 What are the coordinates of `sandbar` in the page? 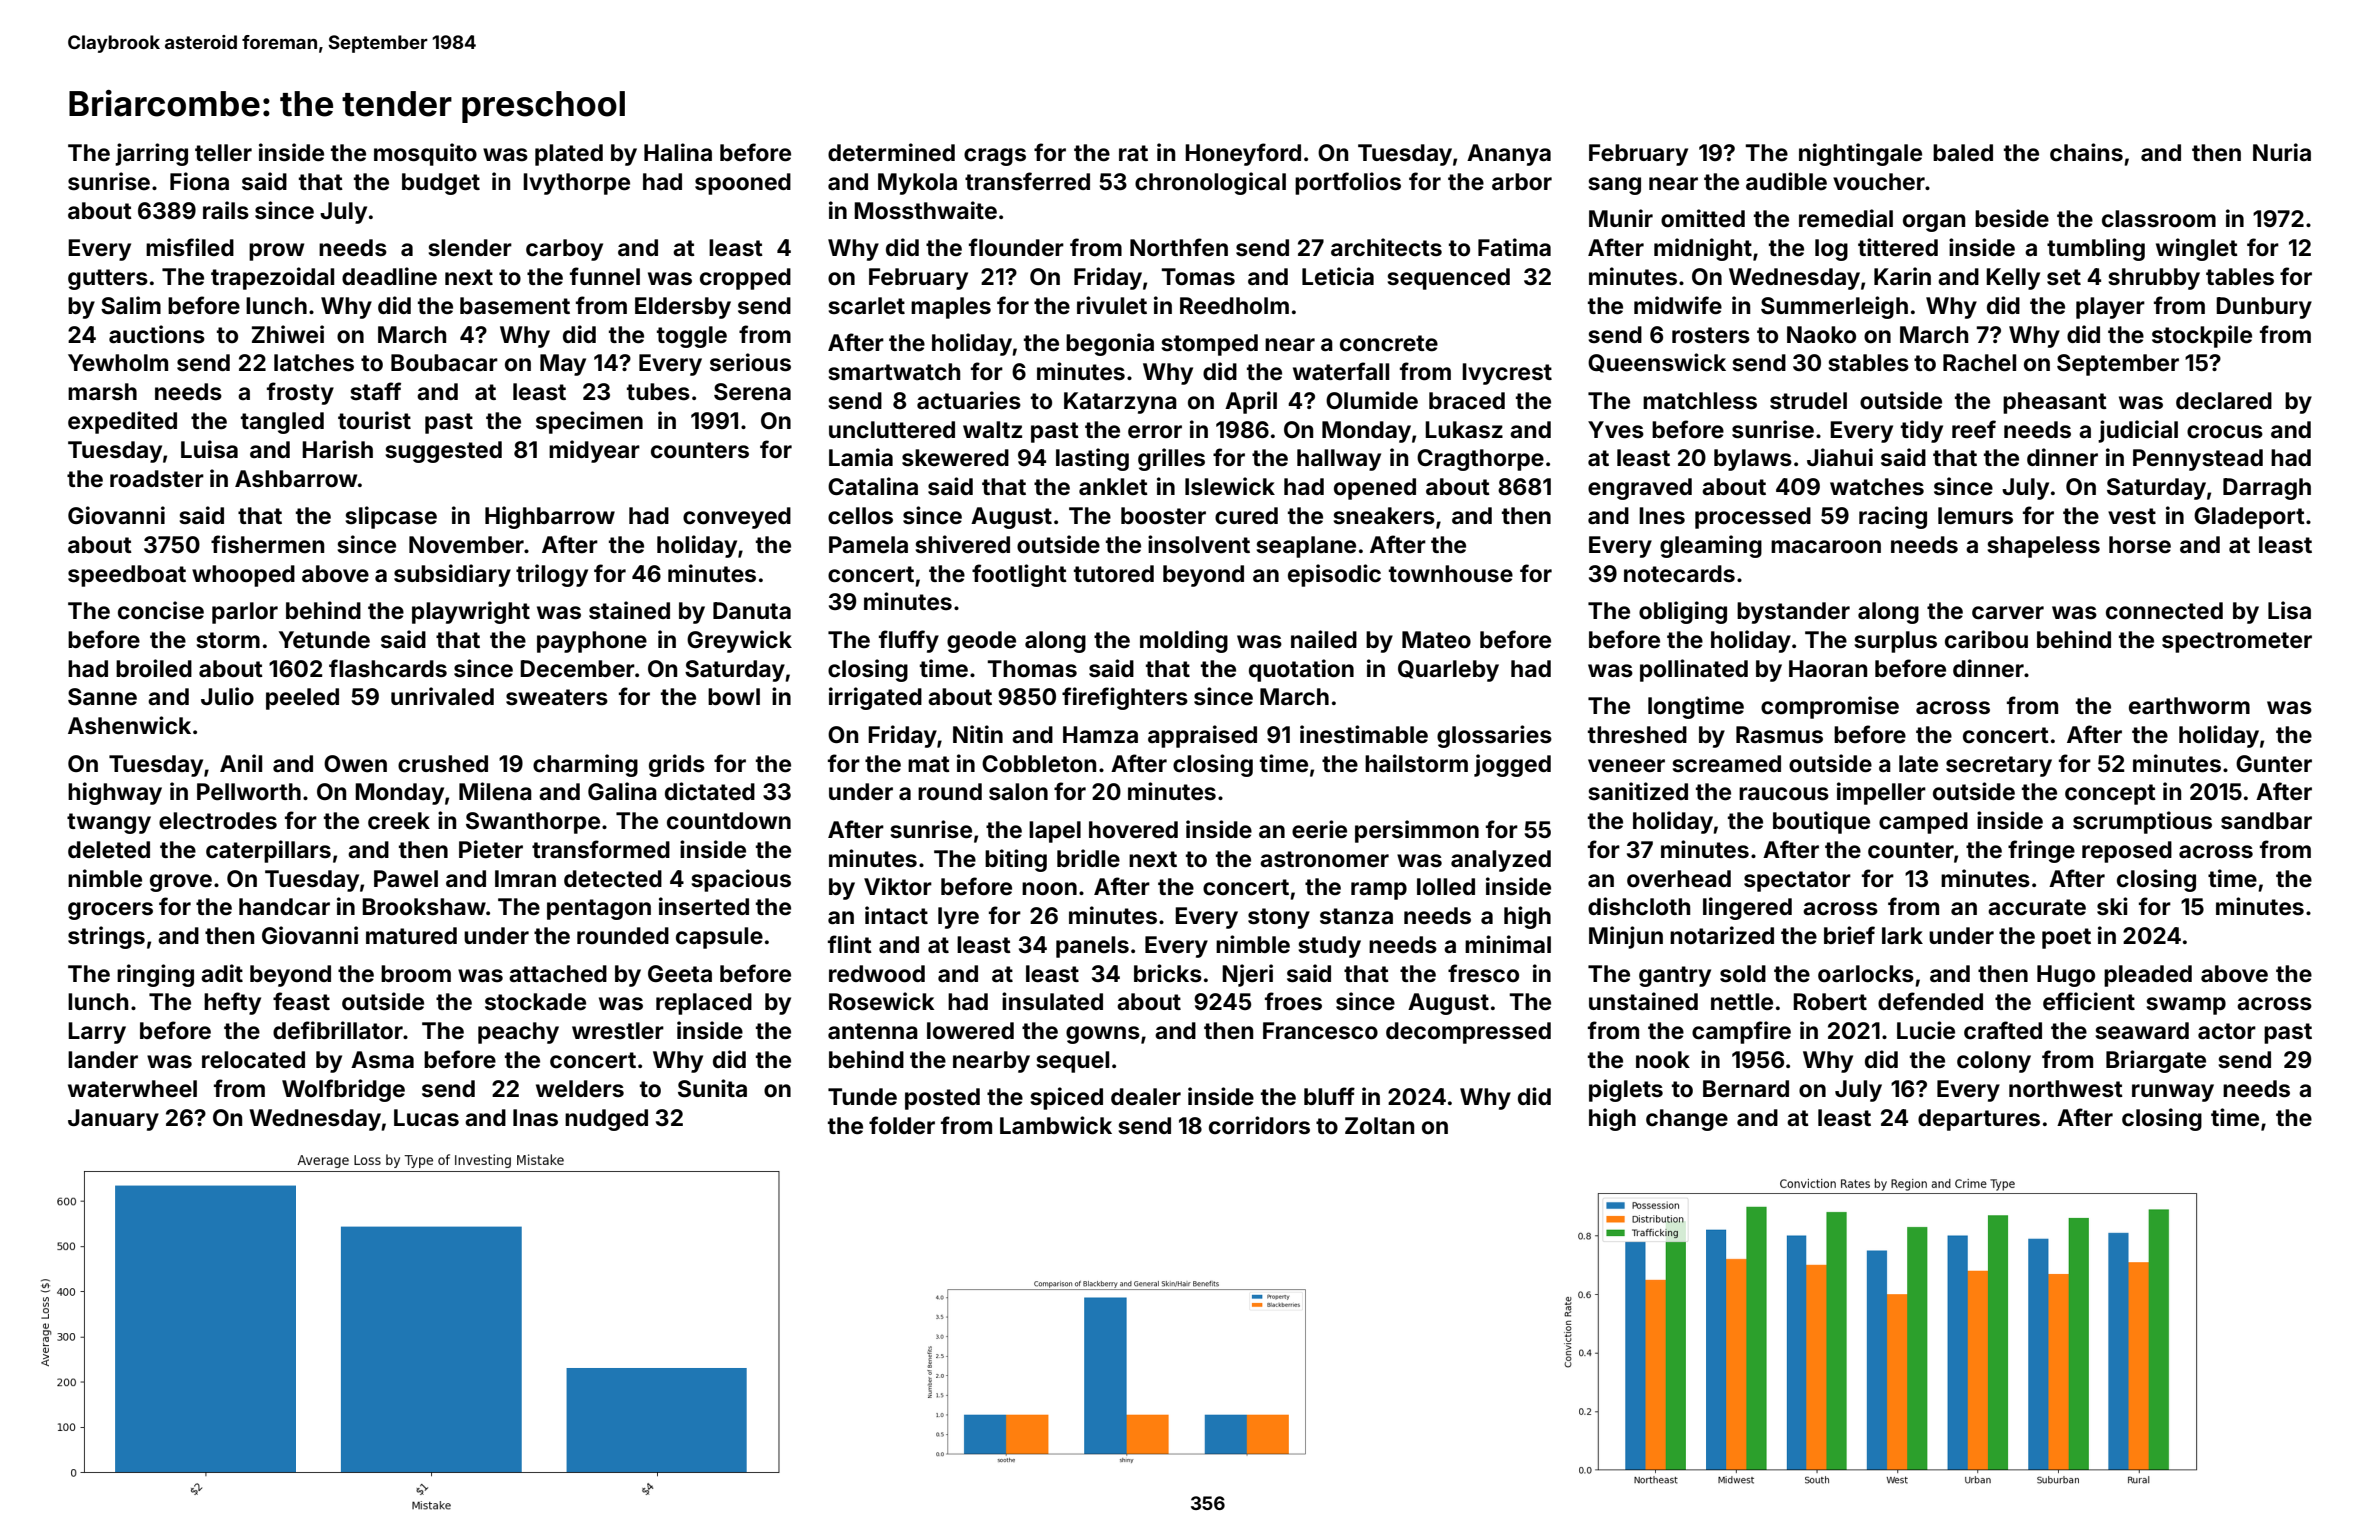 It's located at (2266, 821).
